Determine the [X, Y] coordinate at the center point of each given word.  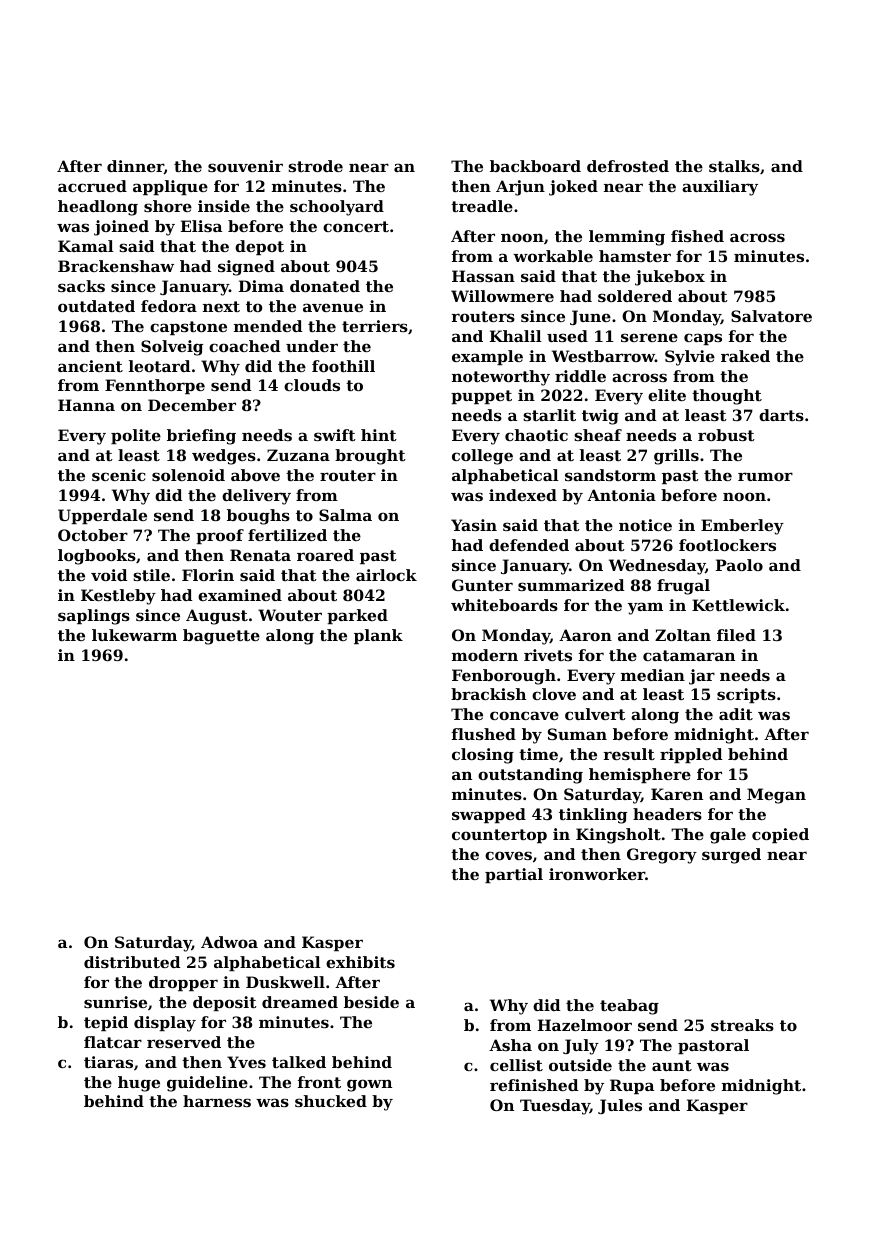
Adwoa [229, 942]
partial [514, 875]
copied [780, 835]
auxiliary [720, 188]
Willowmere [502, 296]
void [109, 575]
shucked [331, 1101]
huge [139, 1084]
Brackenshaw [116, 266]
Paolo [739, 565]
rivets [548, 655]
